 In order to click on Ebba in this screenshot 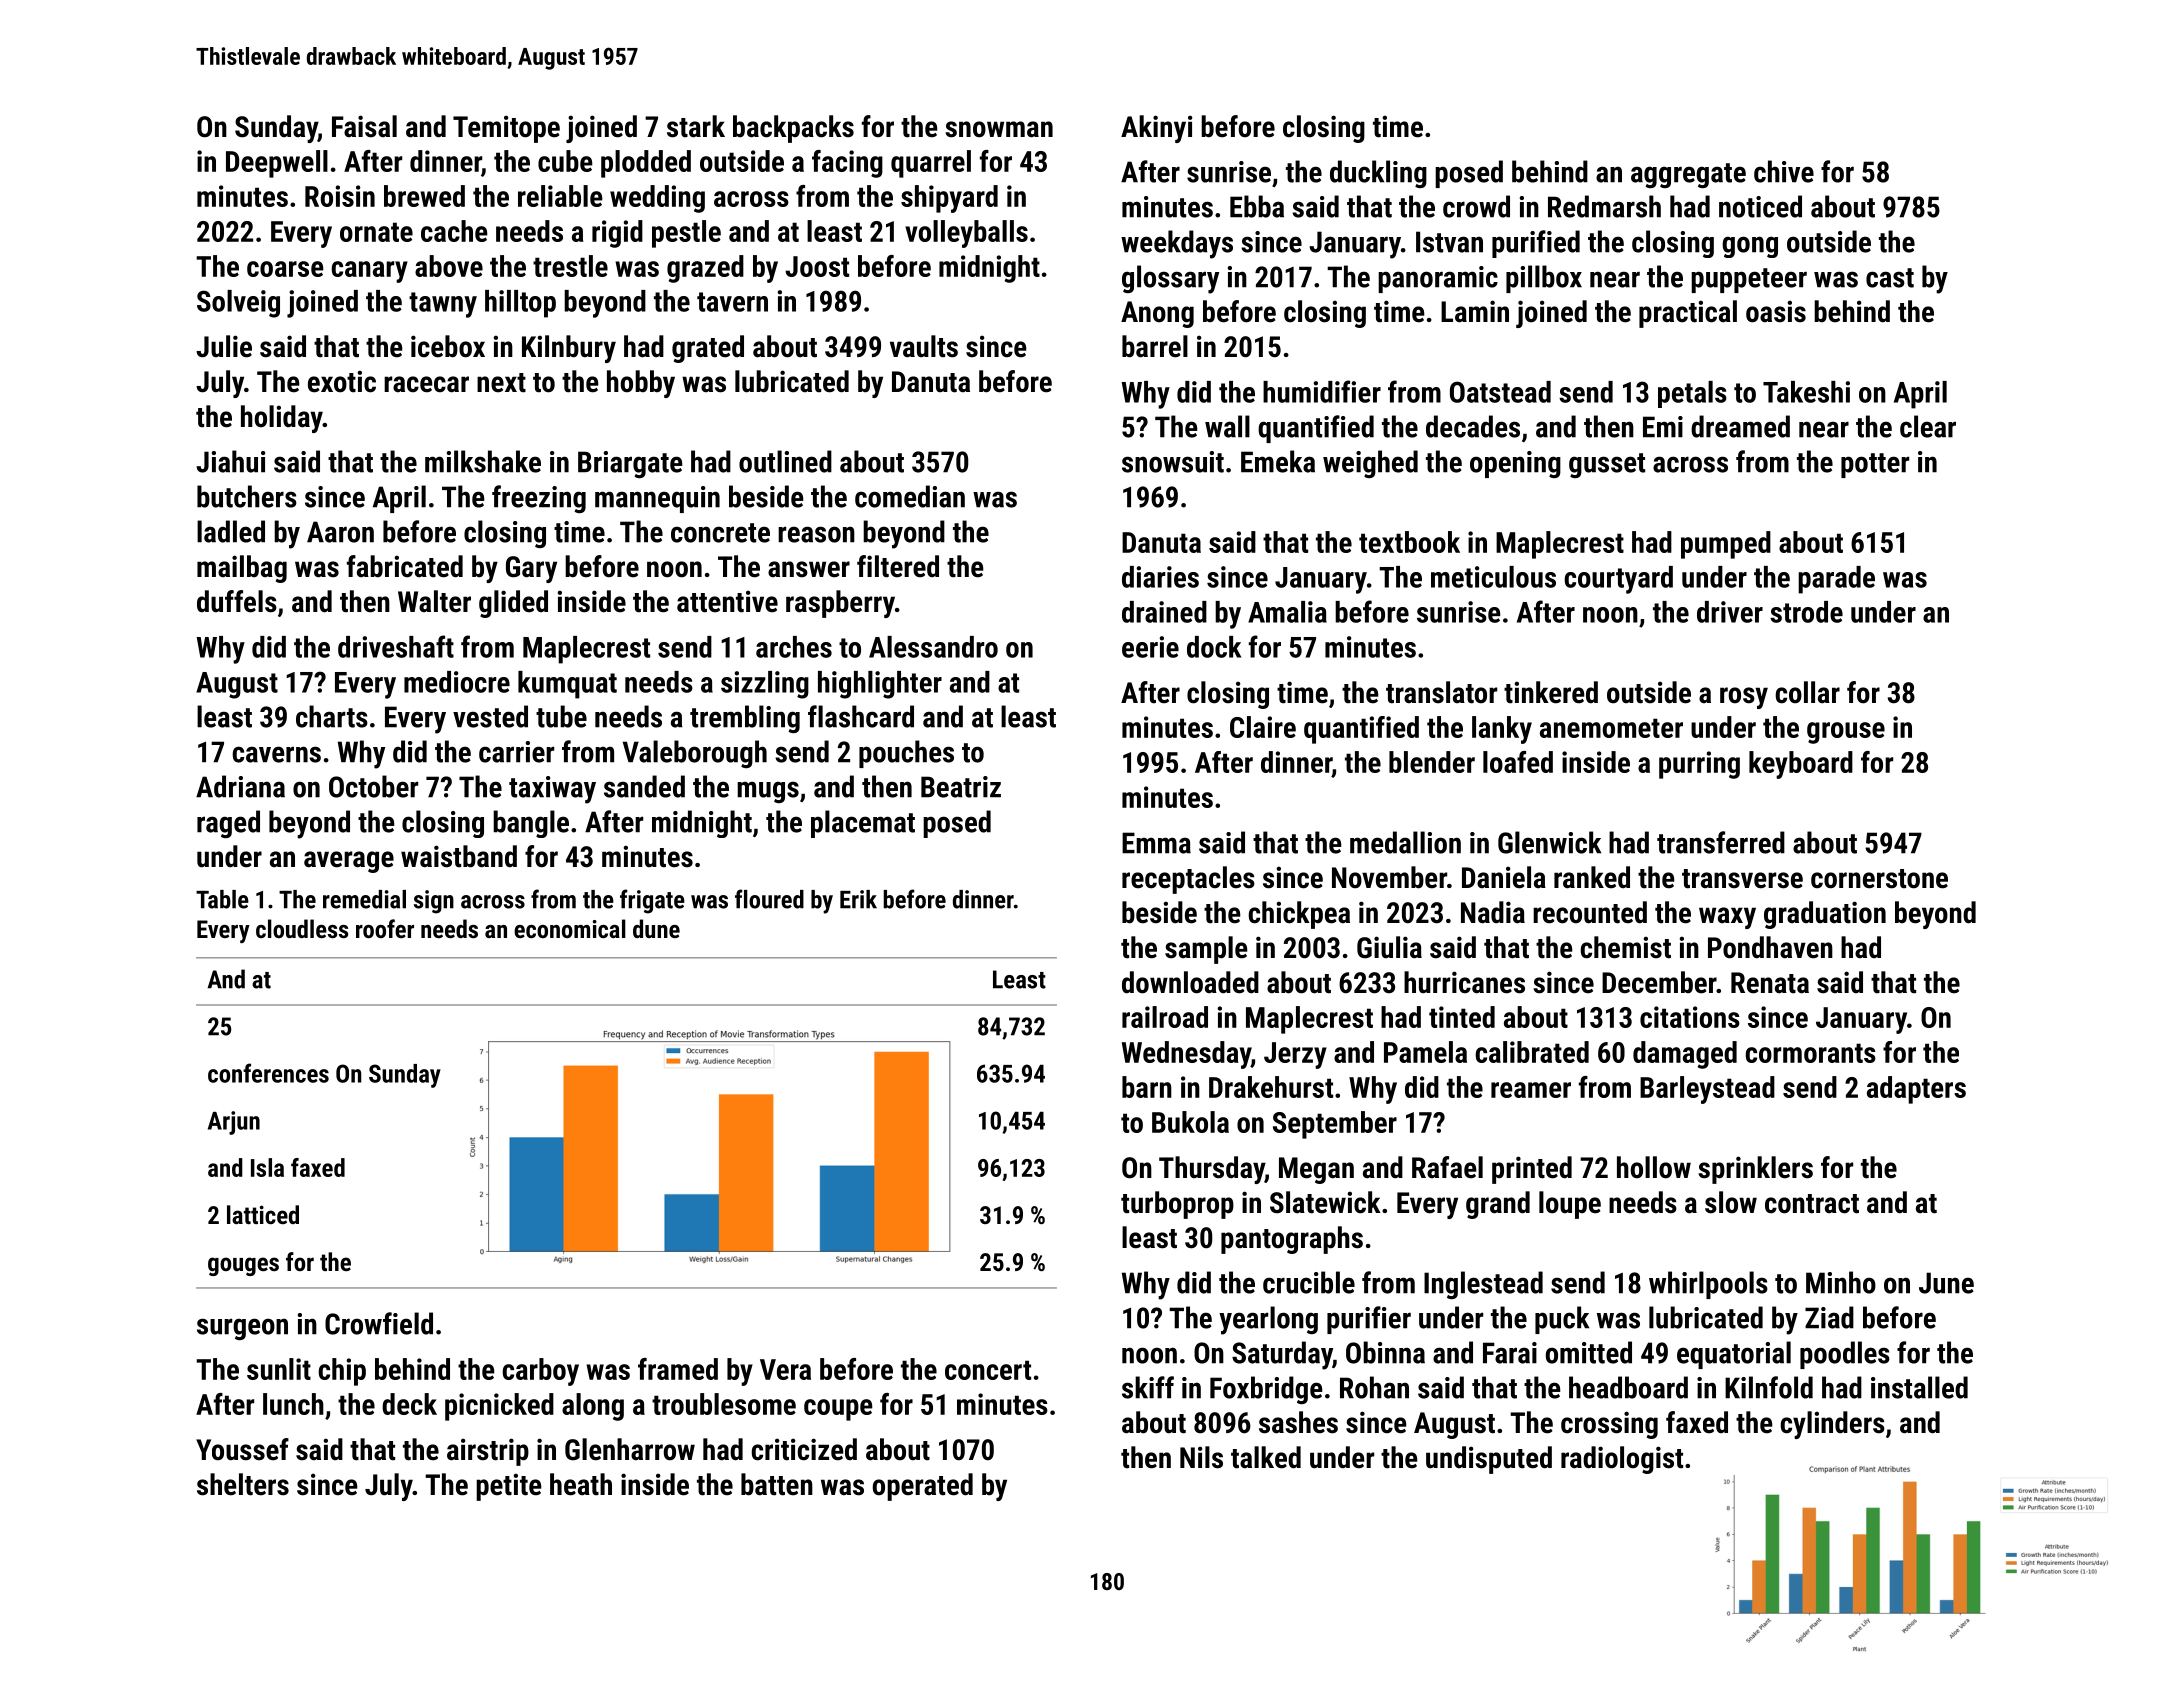, I will do `click(1257, 206)`.
